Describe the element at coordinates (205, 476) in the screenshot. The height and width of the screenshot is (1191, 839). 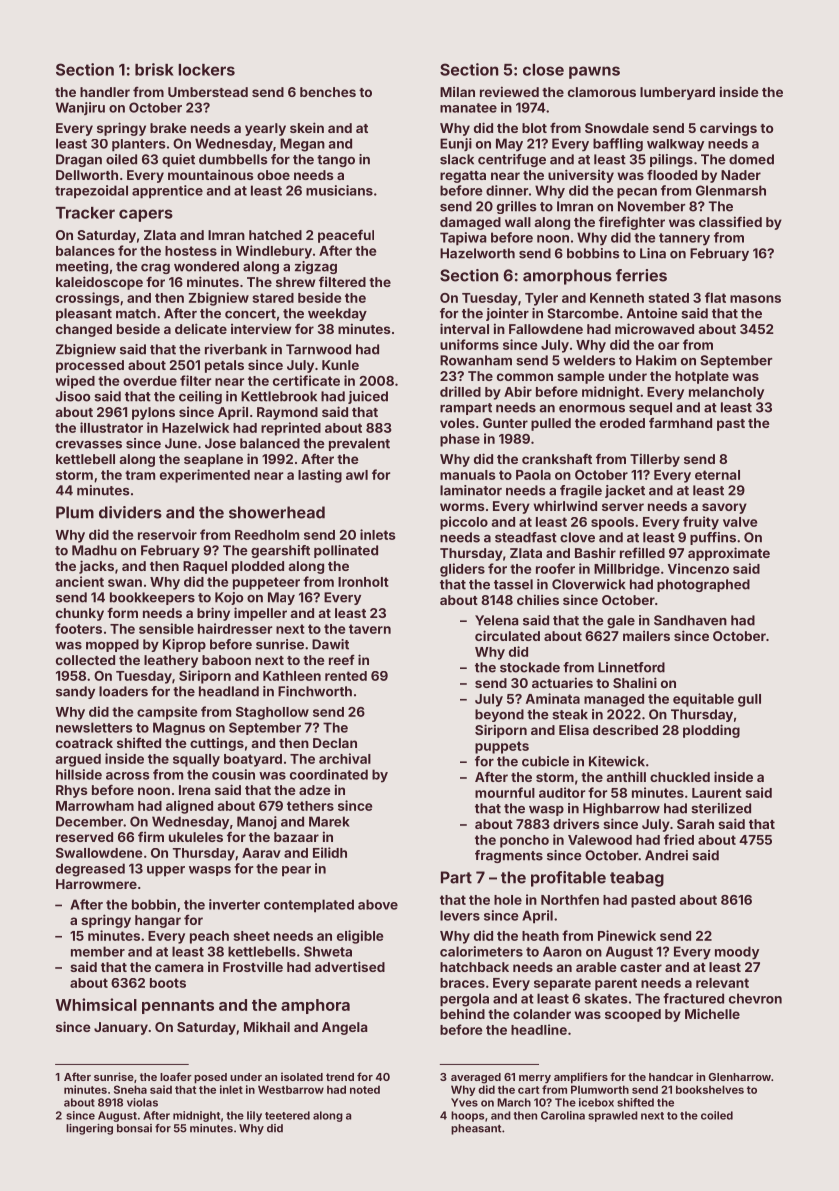
I see `experimented` at that location.
